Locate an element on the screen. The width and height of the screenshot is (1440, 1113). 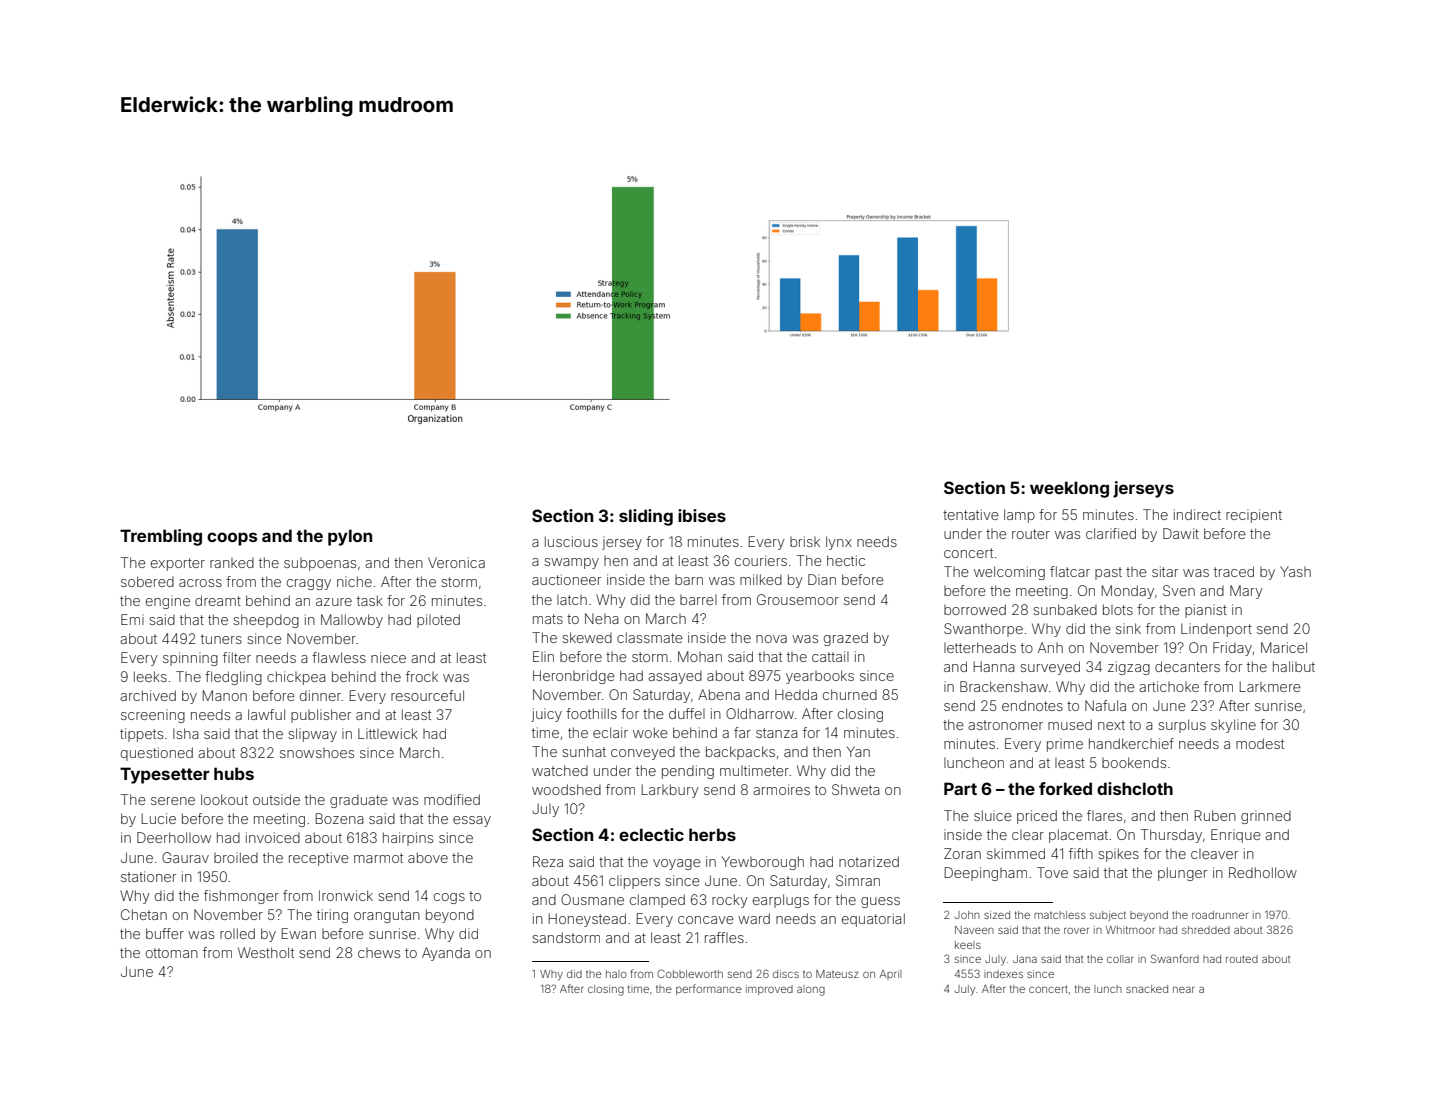
Trembling is located at coordinates (161, 537).
